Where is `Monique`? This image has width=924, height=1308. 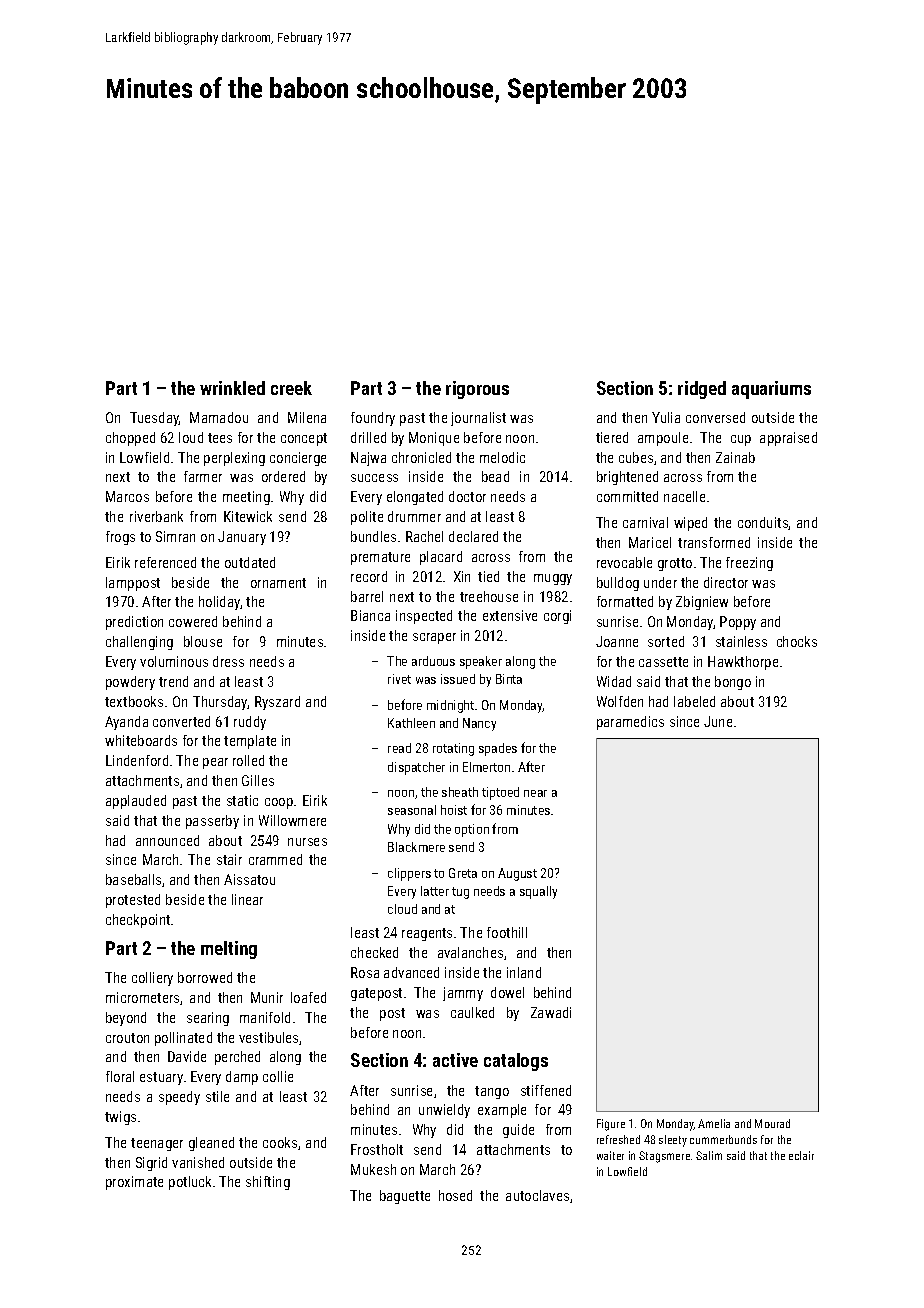 Monique is located at coordinates (434, 439).
